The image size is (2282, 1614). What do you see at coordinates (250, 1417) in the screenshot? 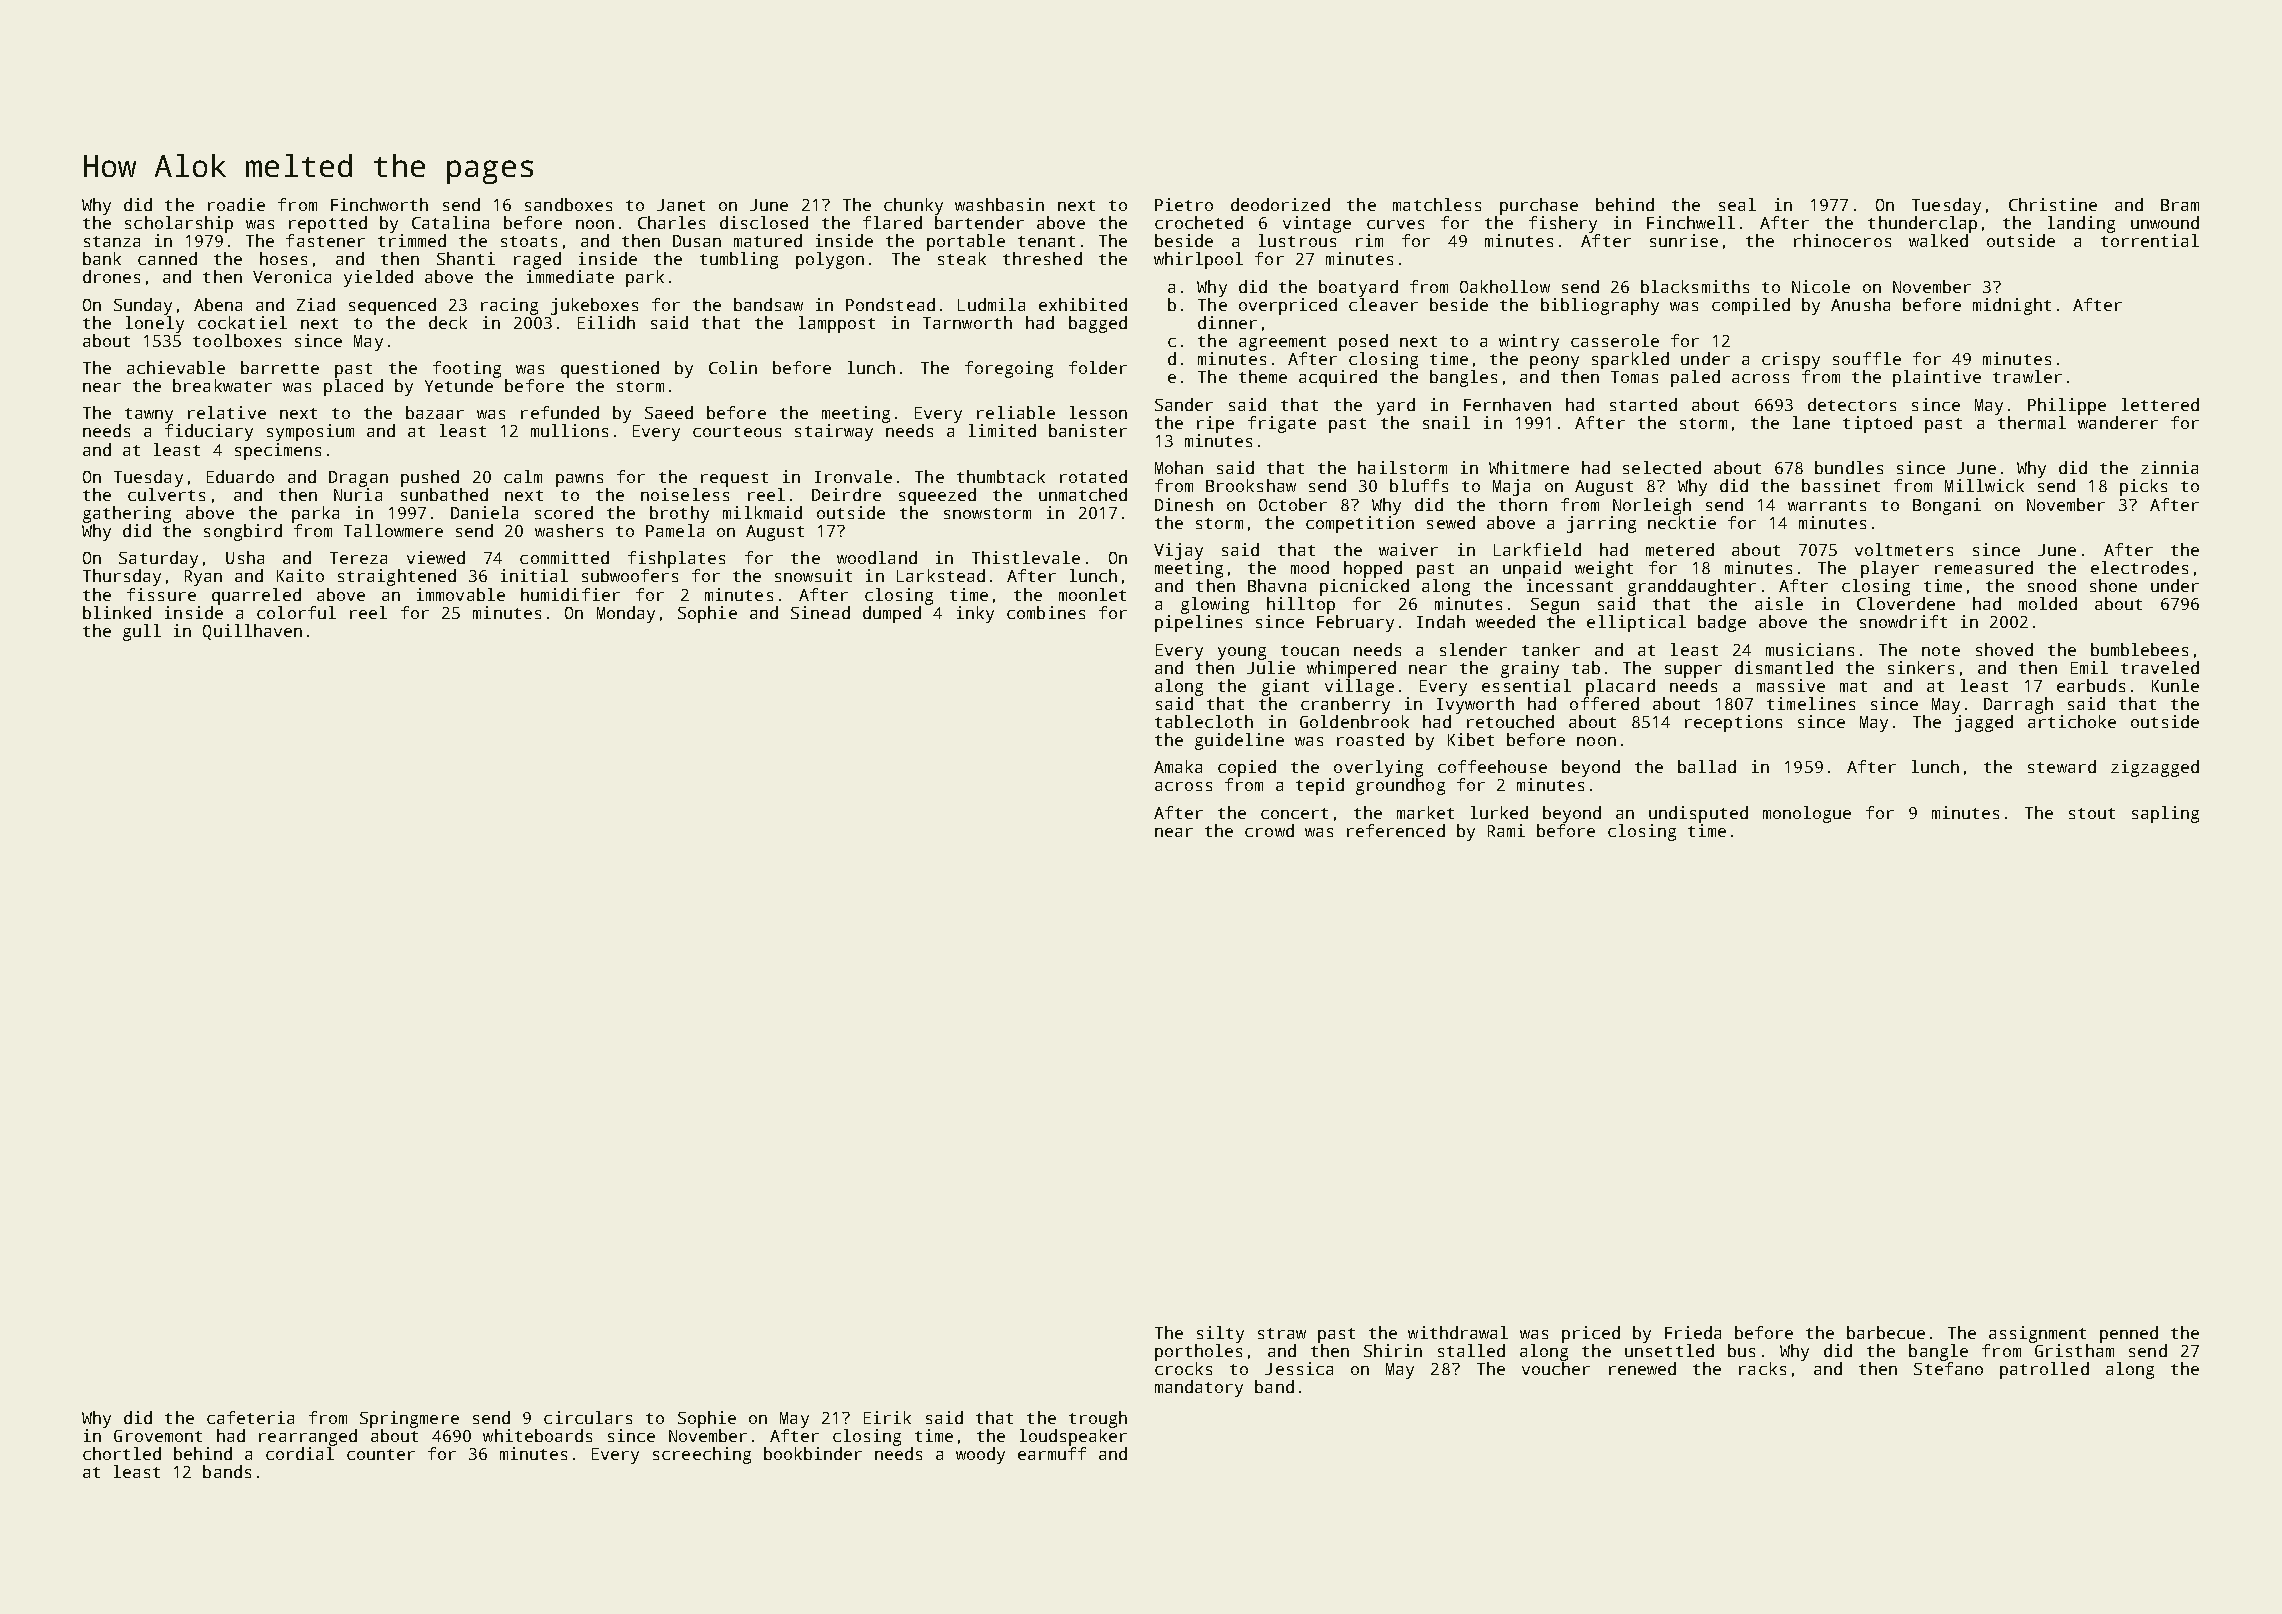
I see `cafeteria` at bounding box center [250, 1417].
